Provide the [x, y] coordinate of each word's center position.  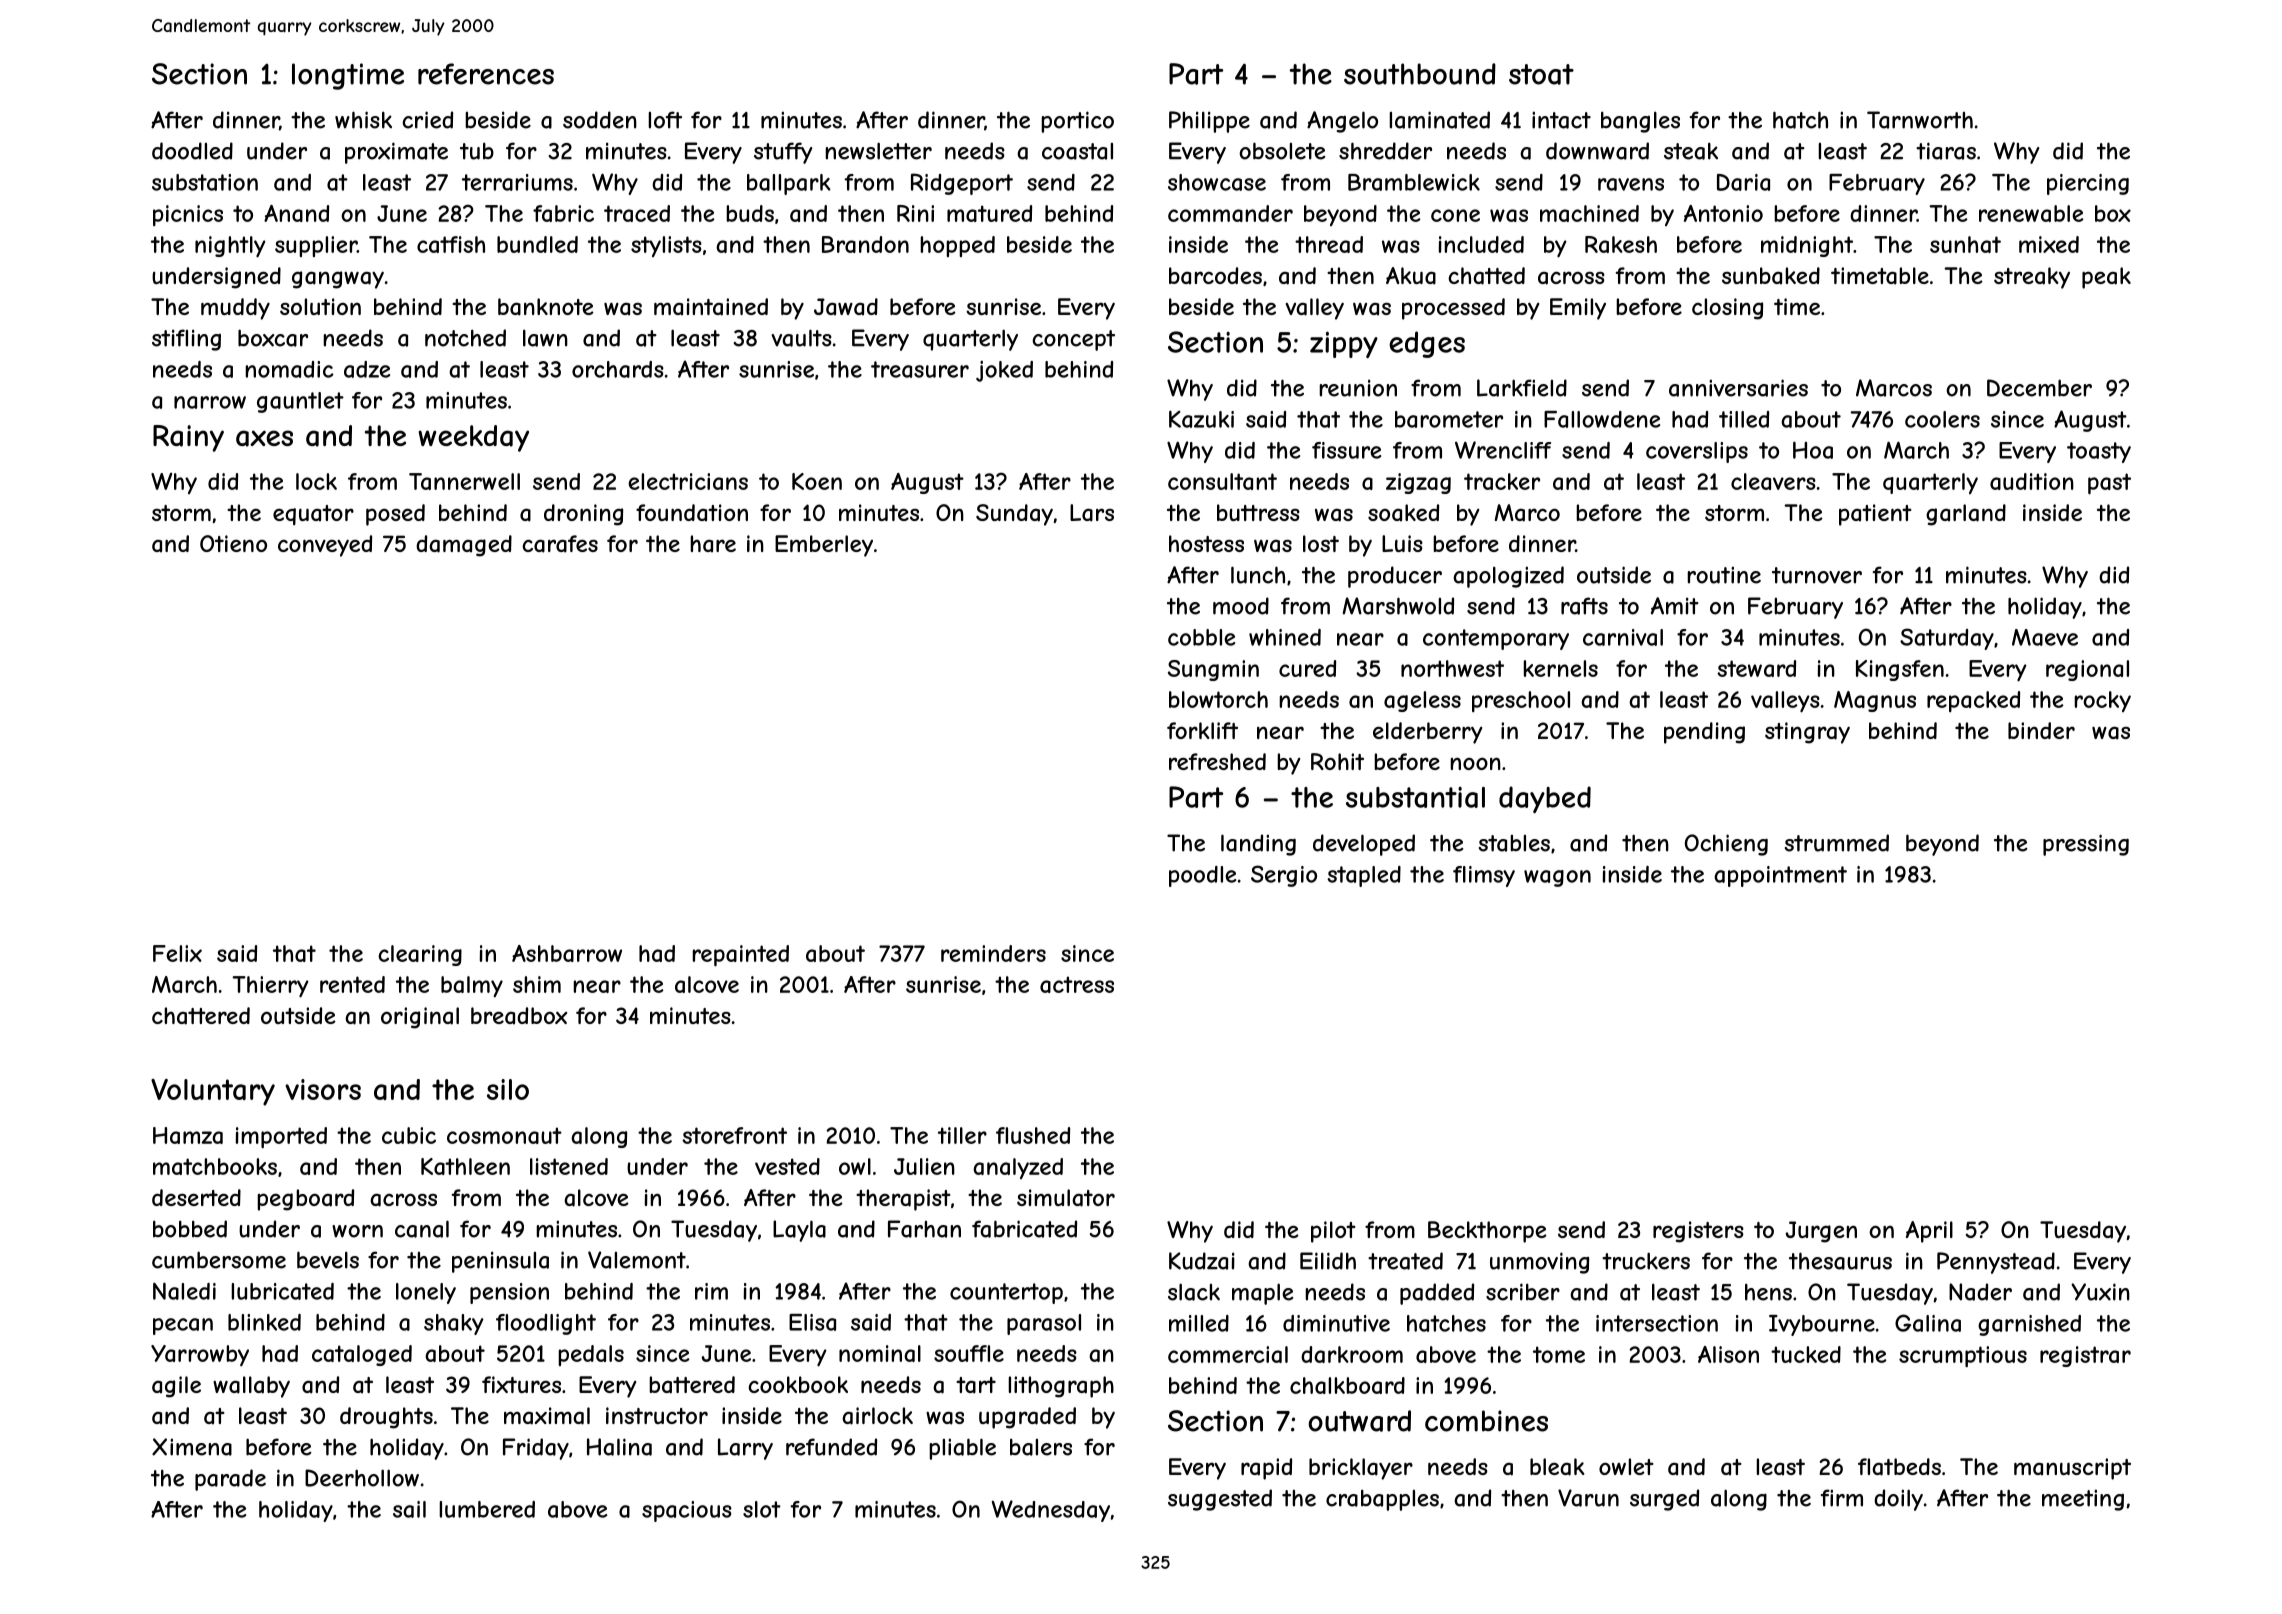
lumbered [487, 1509]
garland [1966, 515]
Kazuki [1201, 419]
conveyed [325, 546]
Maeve [2045, 637]
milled [1199, 1323]
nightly [230, 247]
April [1929, 1232]
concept [1073, 340]
